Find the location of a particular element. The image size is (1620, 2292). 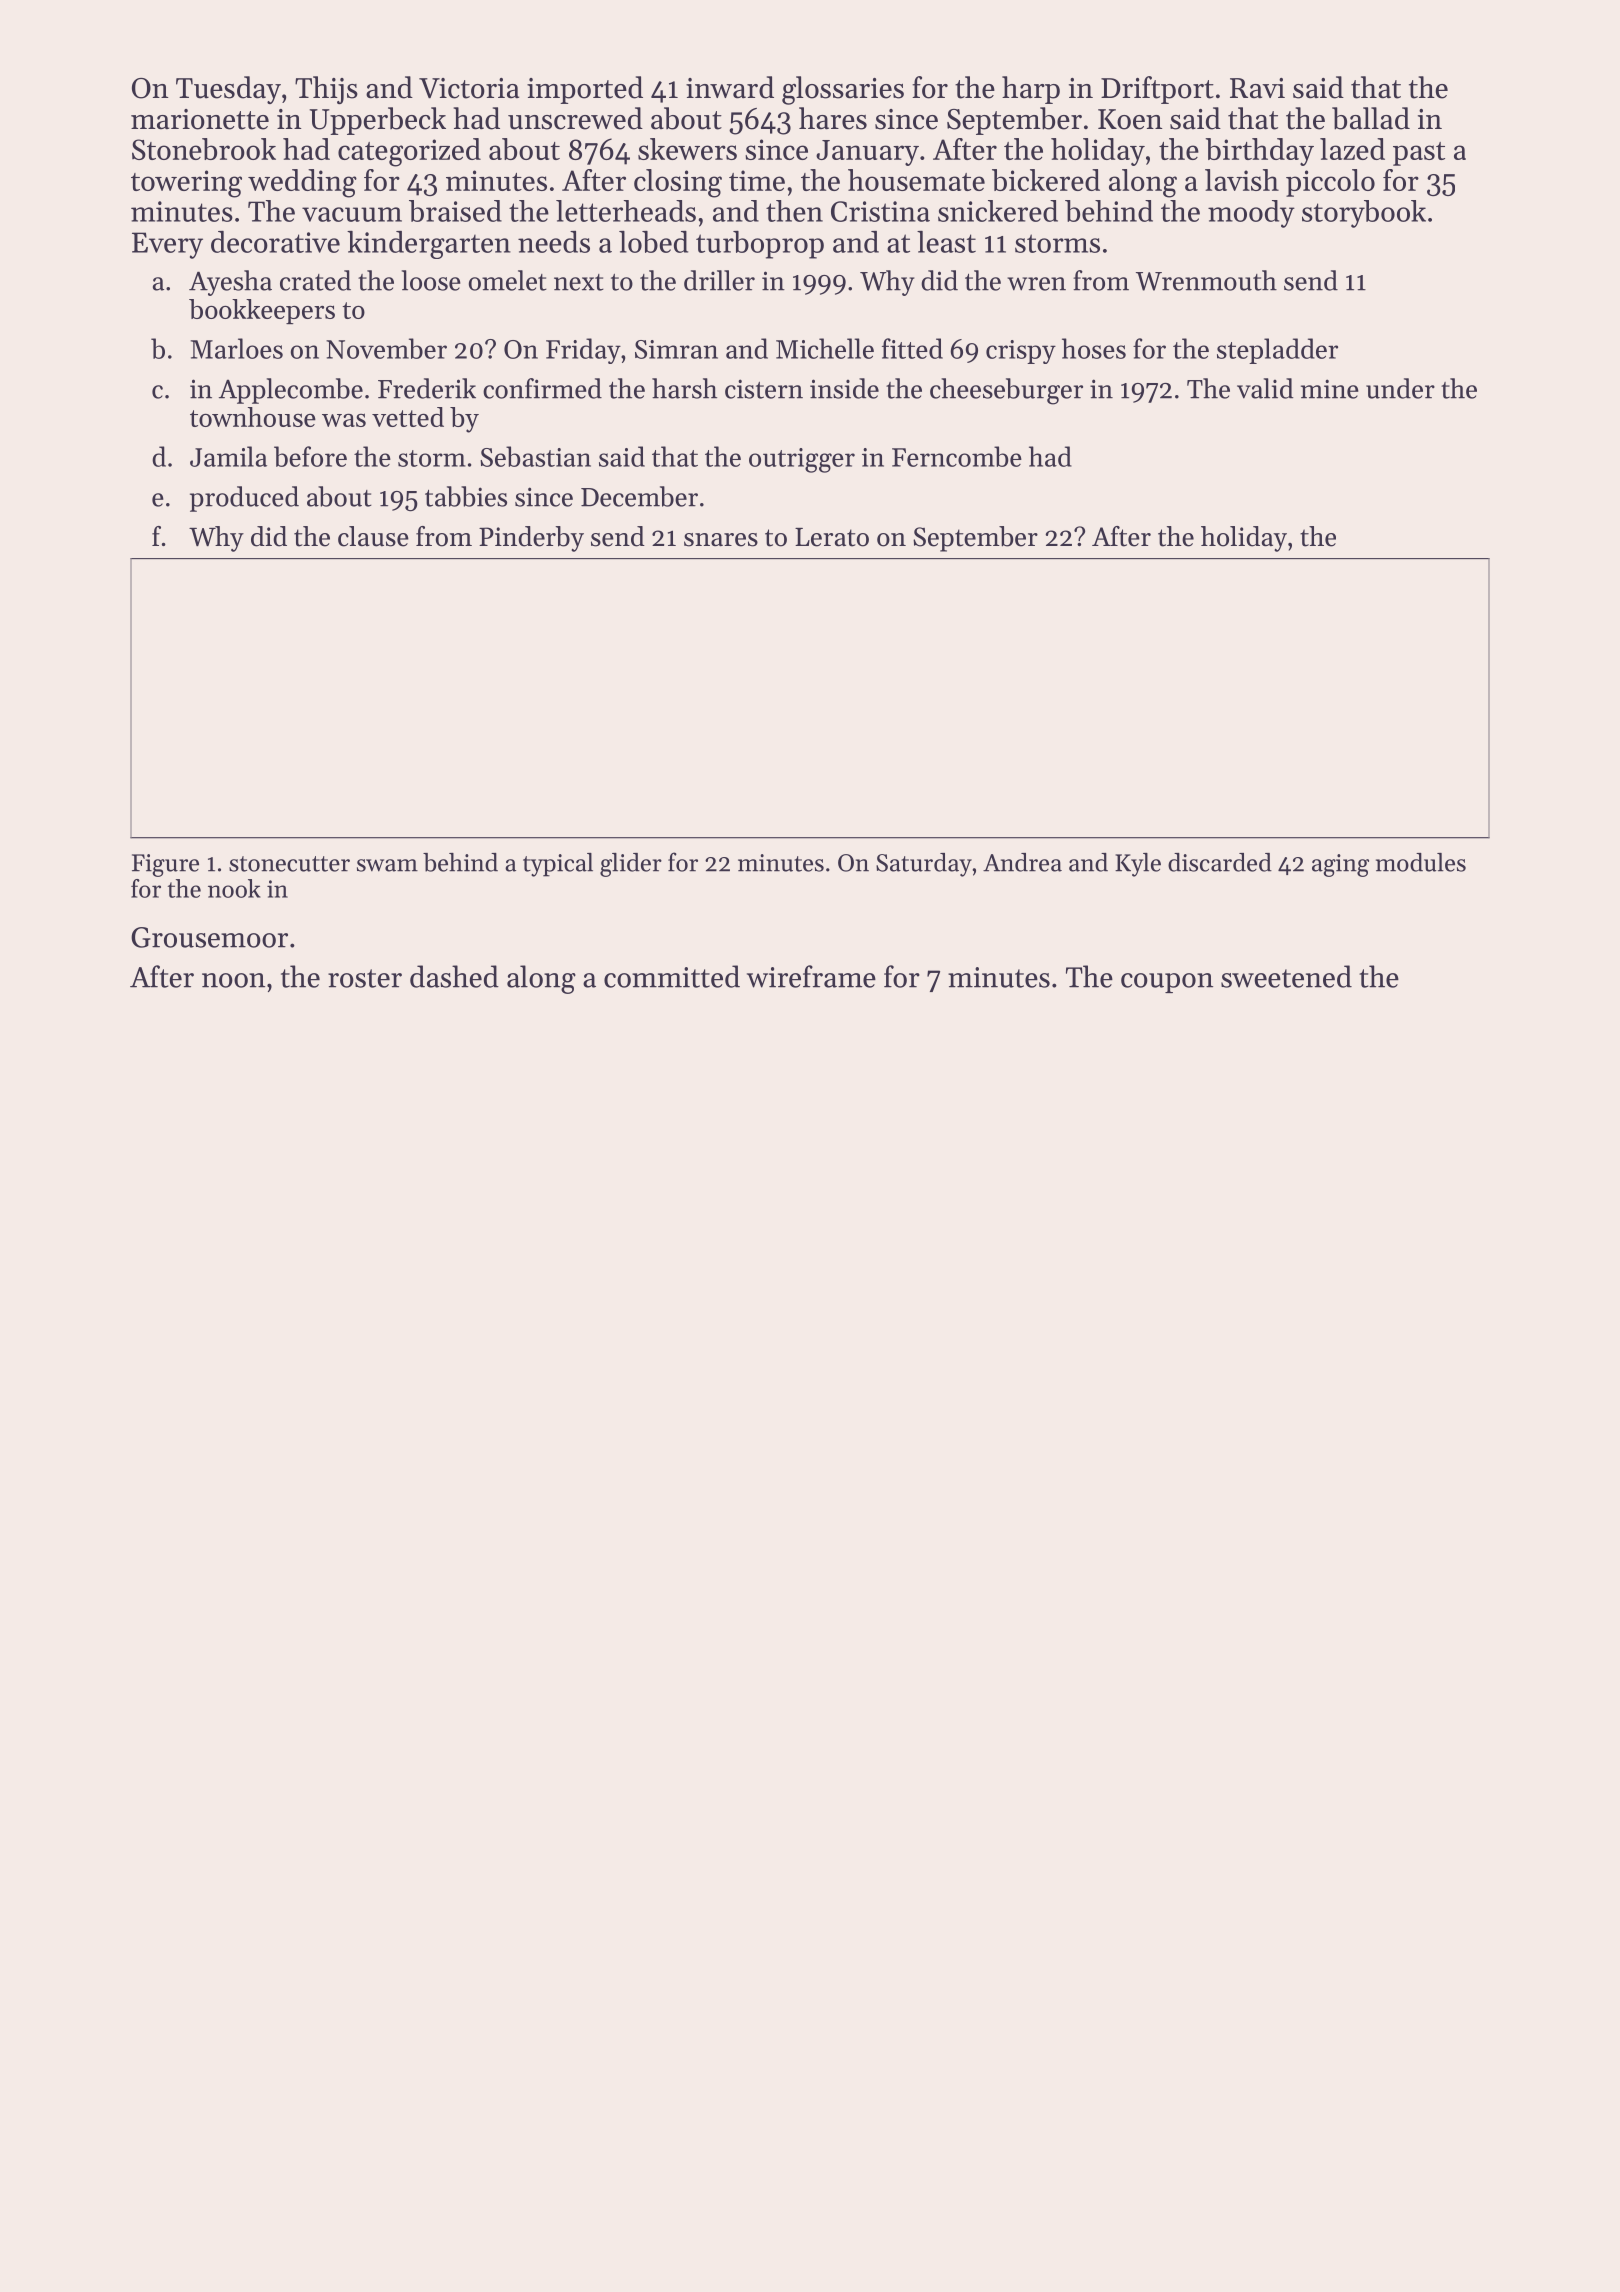

produced is located at coordinates (244, 499).
